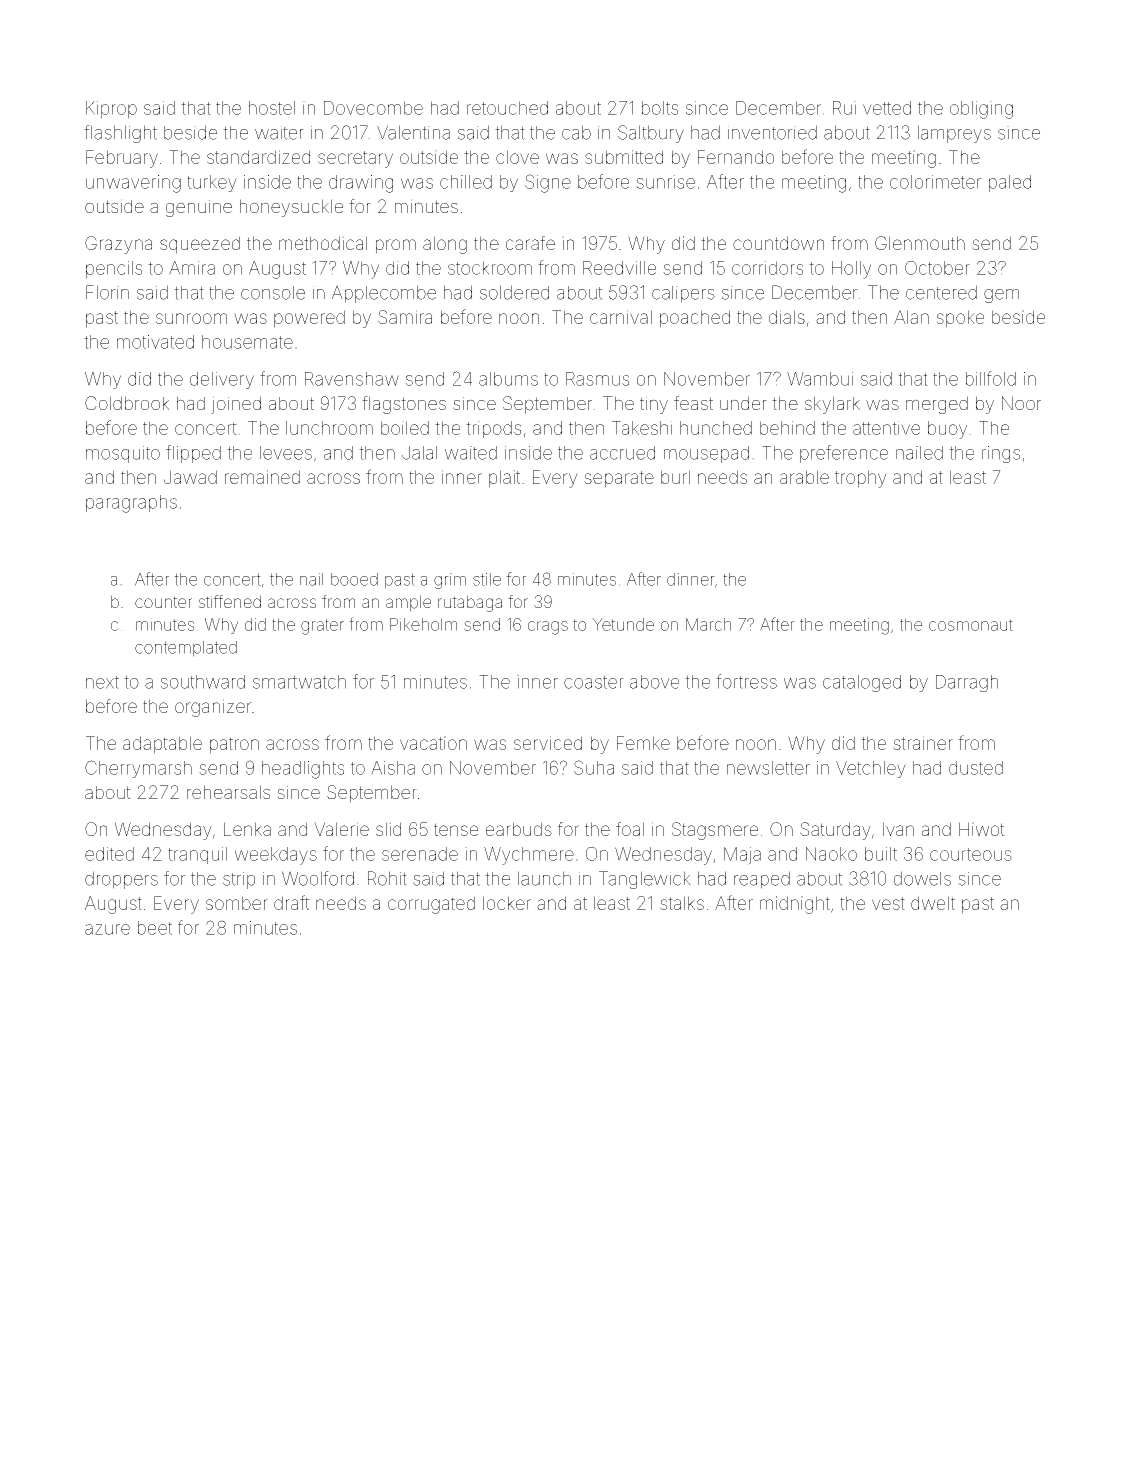 The height and width of the document is (1466, 1133). What do you see at coordinates (487, 579) in the document?
I see `stile` at bounding box center [487, 579].
